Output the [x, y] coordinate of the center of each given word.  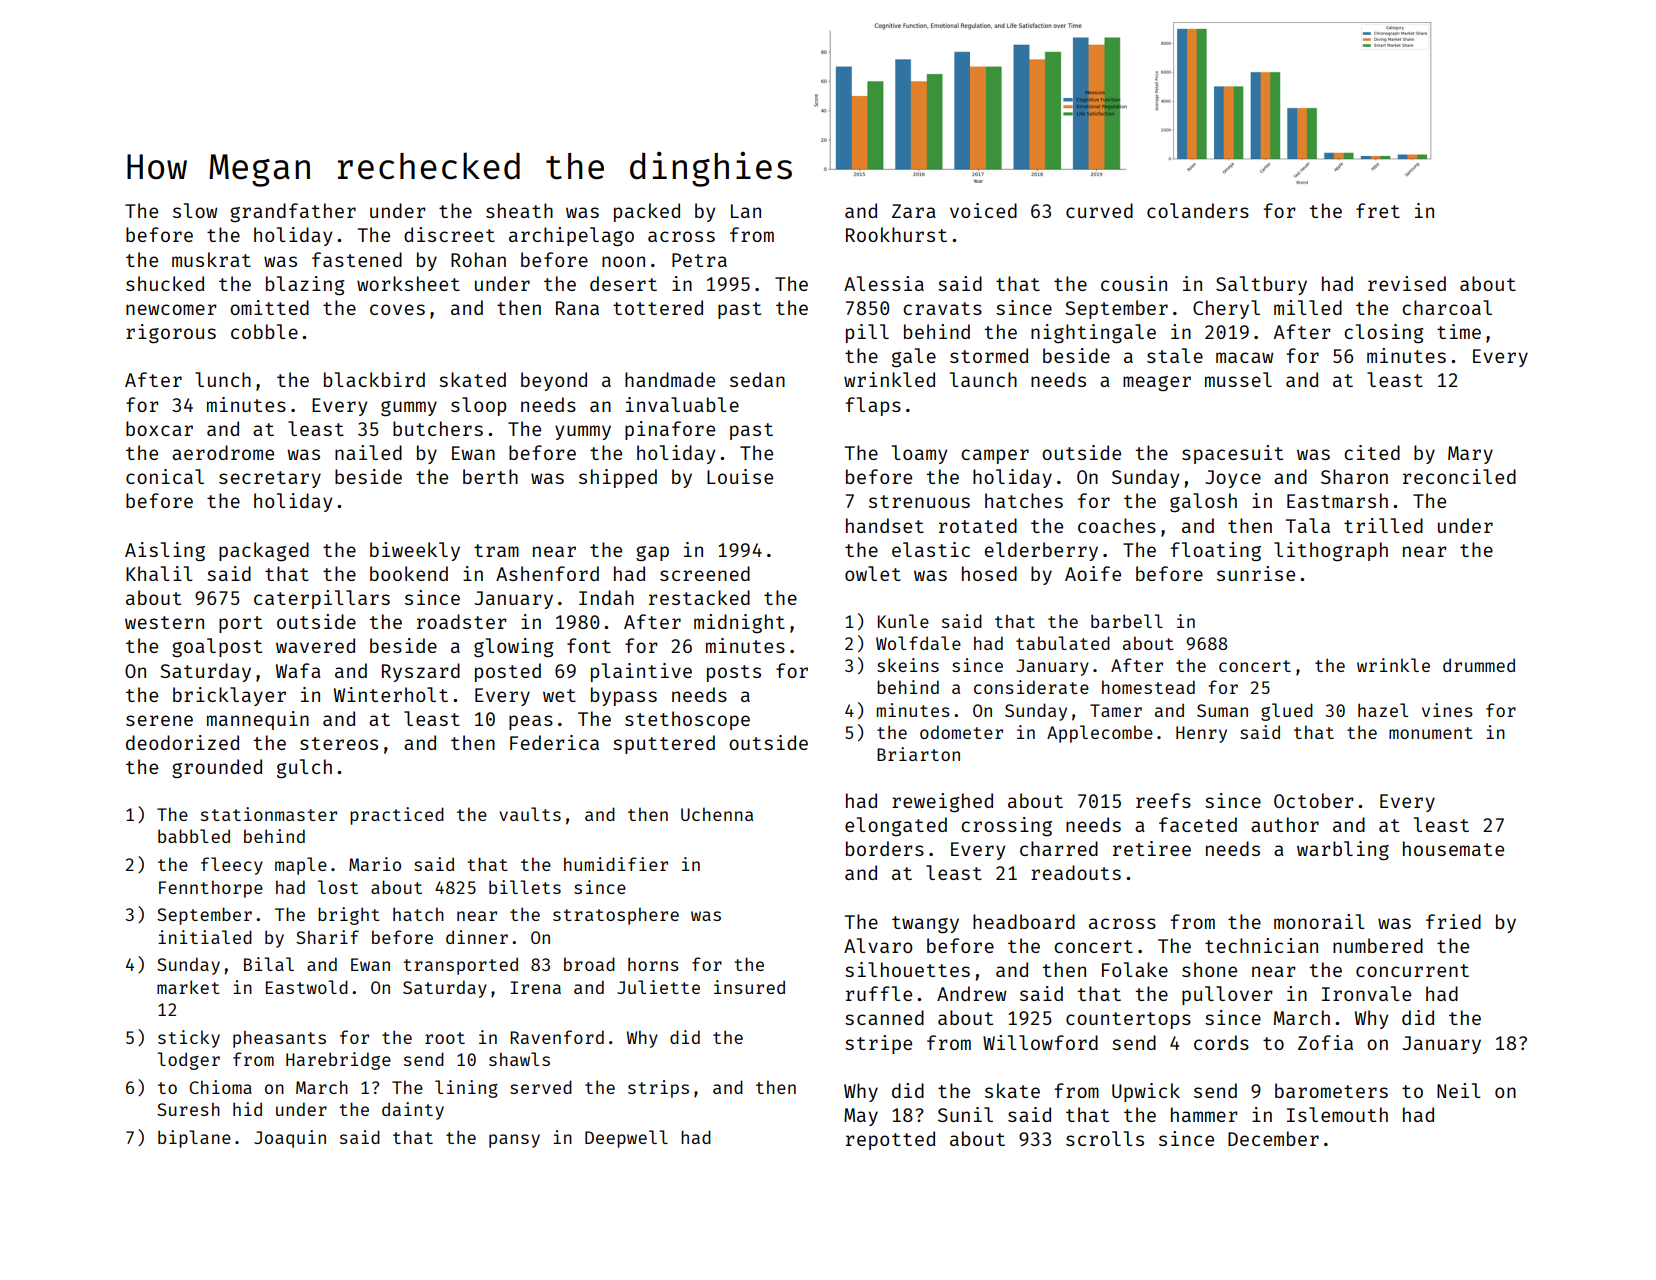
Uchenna [717, 814]
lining [466, 1089]
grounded [217, 768]
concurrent [1412, 970]
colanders [1198, 210]
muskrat [211, 259]
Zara [914, 211]
